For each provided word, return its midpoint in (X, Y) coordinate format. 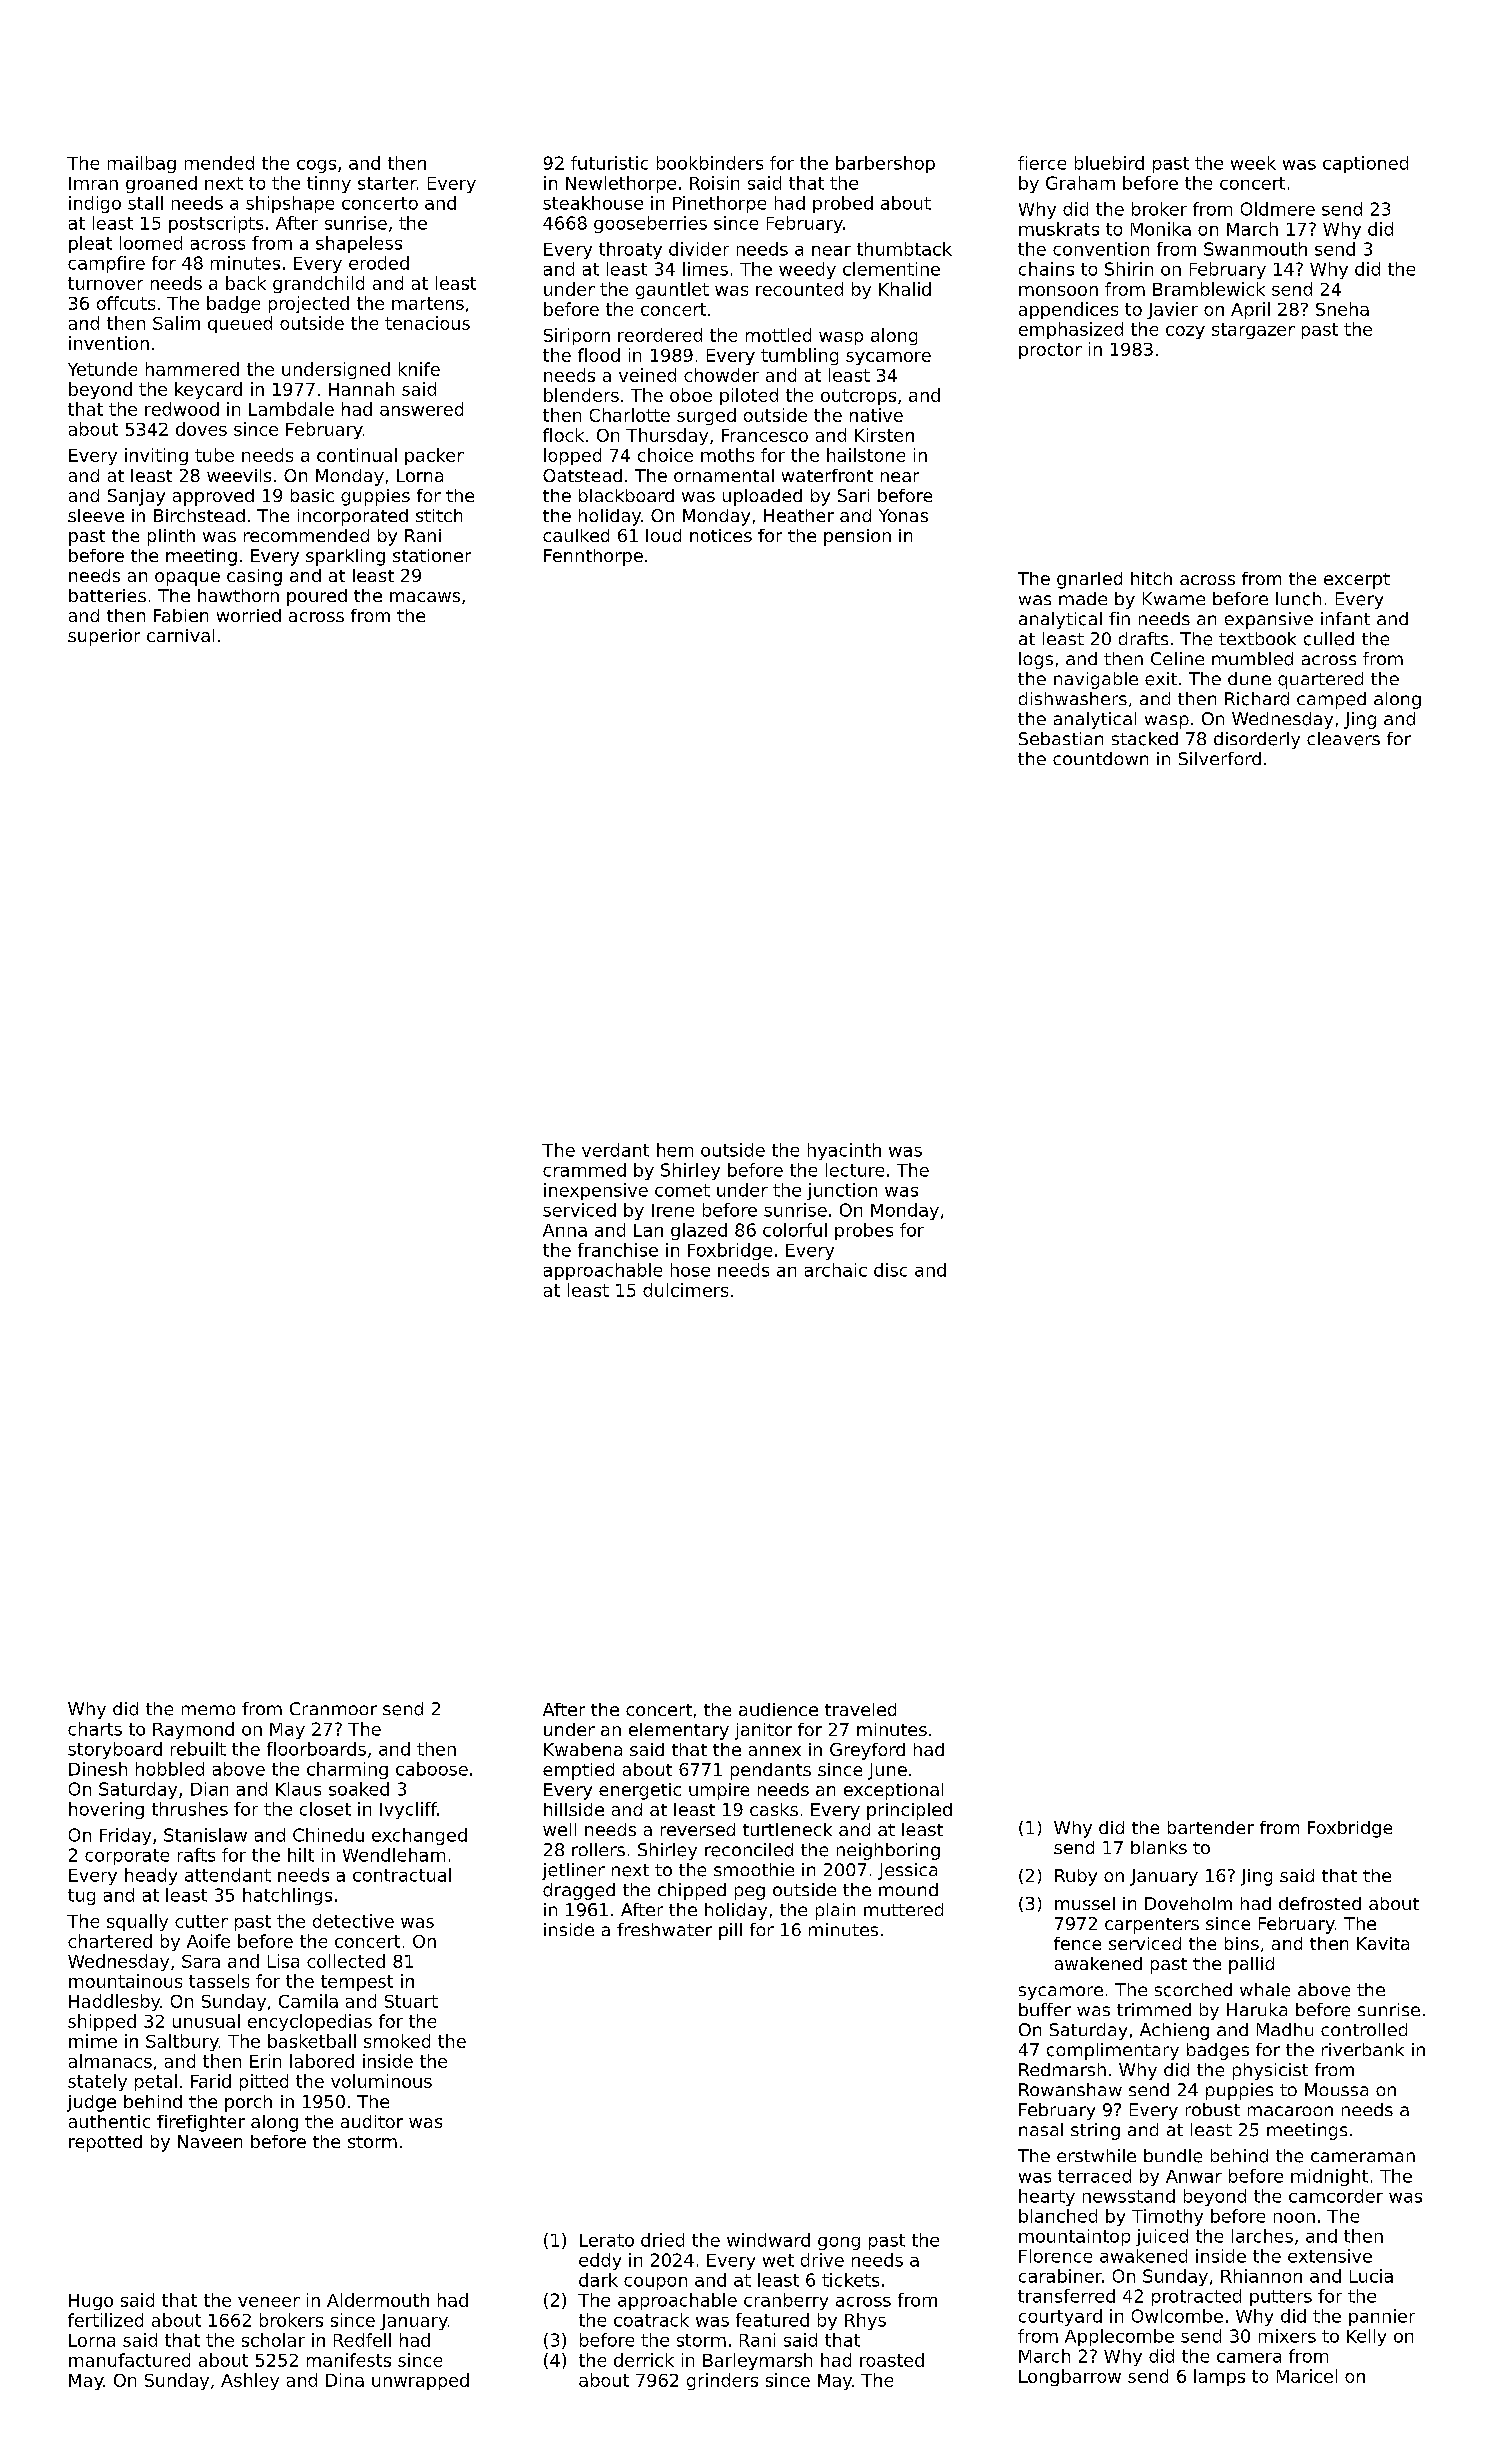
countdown (1100, 758)
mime (93, 2041)
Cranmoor (333, 1708)
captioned (1365, 164)
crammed (584, 1170)
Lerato (607, 2240)
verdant (615, 1150)
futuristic (609, 163)
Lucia (1371, 2276)
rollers (598, 1849)
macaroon (1290, 2111)
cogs (316, 166)
